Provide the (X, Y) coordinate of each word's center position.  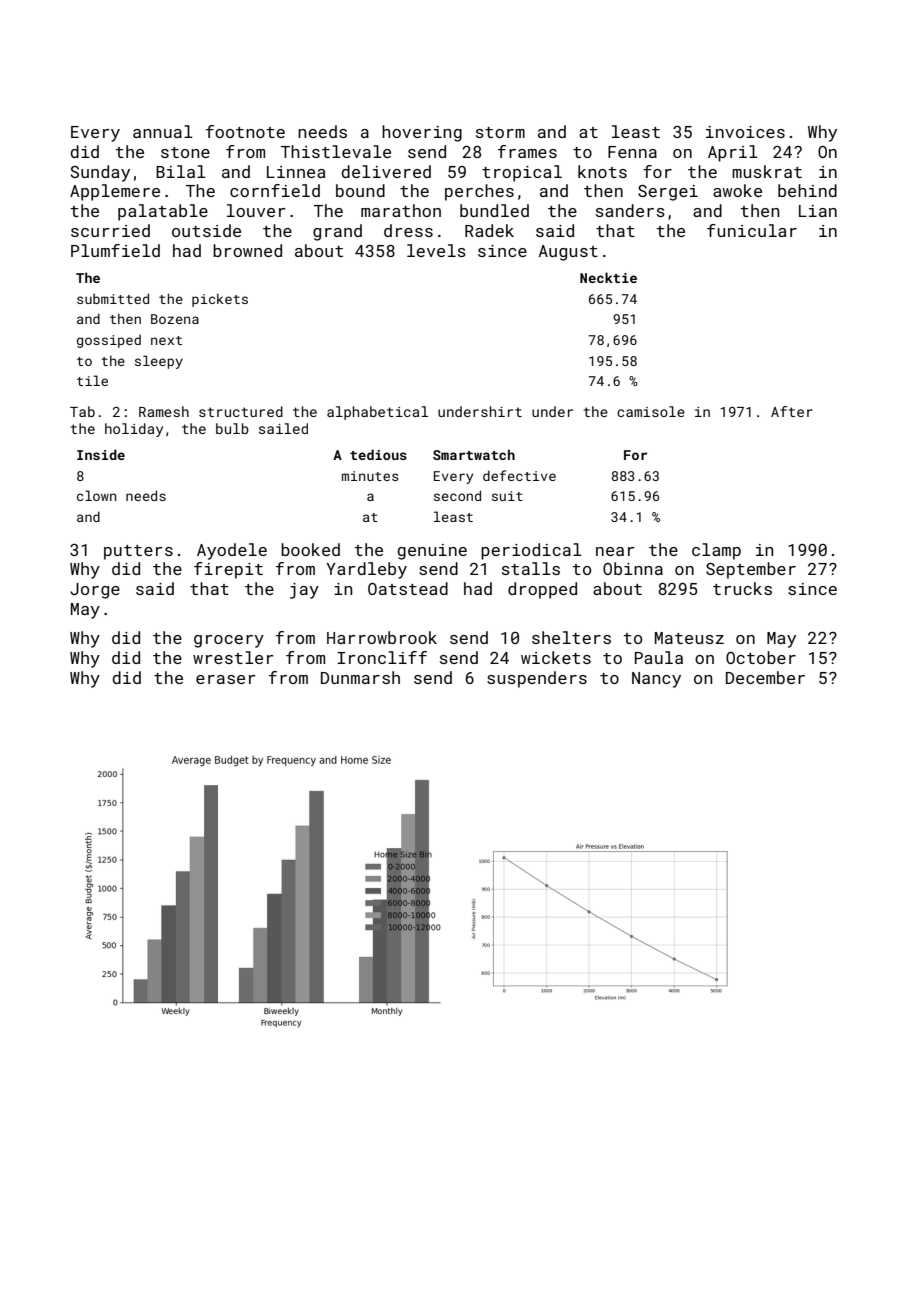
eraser (225, 679)
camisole (651, 411)
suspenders (537, 679)
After (792, 411)
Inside (101, 454)
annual (163, 131)
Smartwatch (474, 454)
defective (519, 475)
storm (500, 132)
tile (92, 380)
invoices (745, 132)
